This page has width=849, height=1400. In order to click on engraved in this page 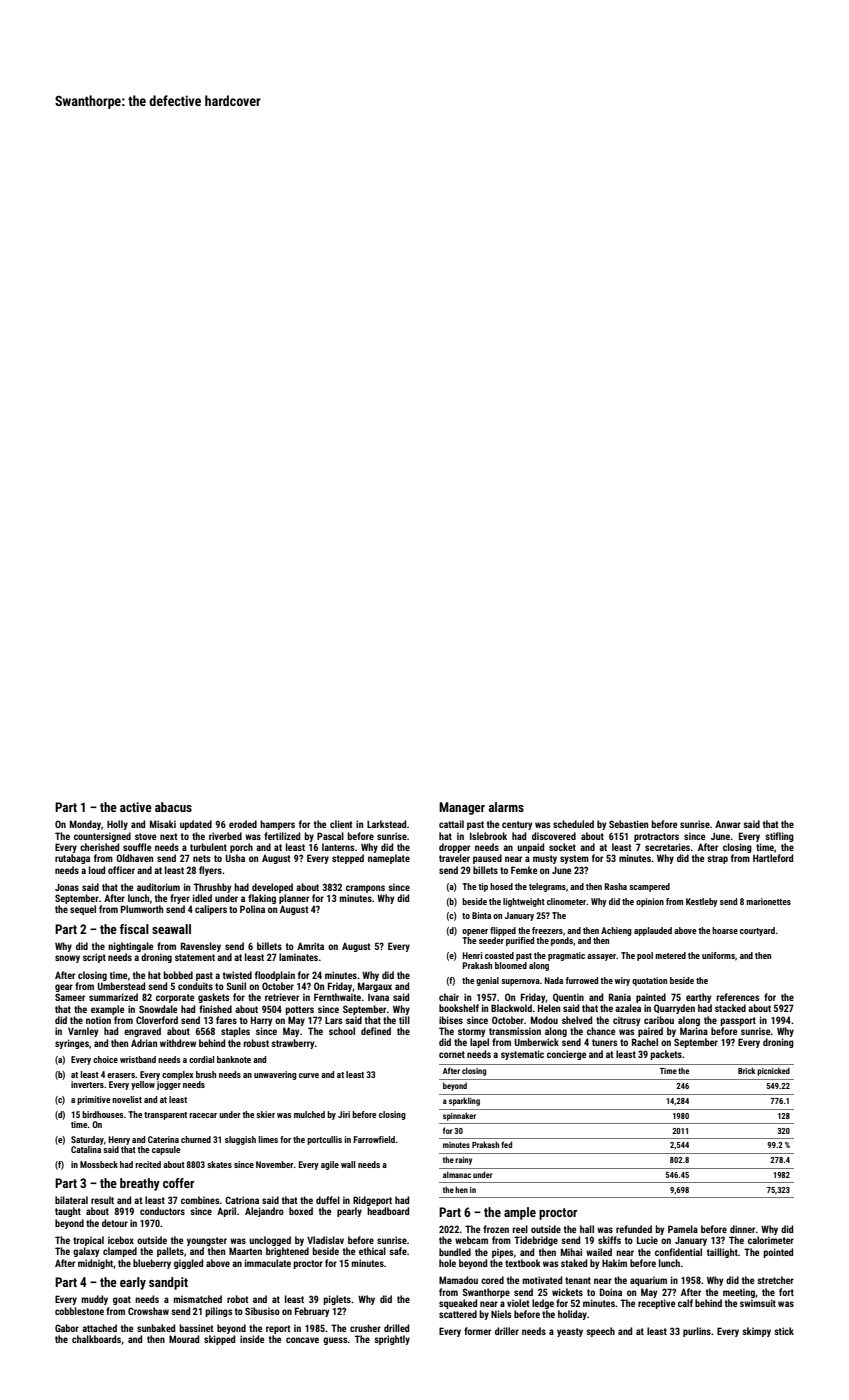, I will do `click(142, 1032)`.
